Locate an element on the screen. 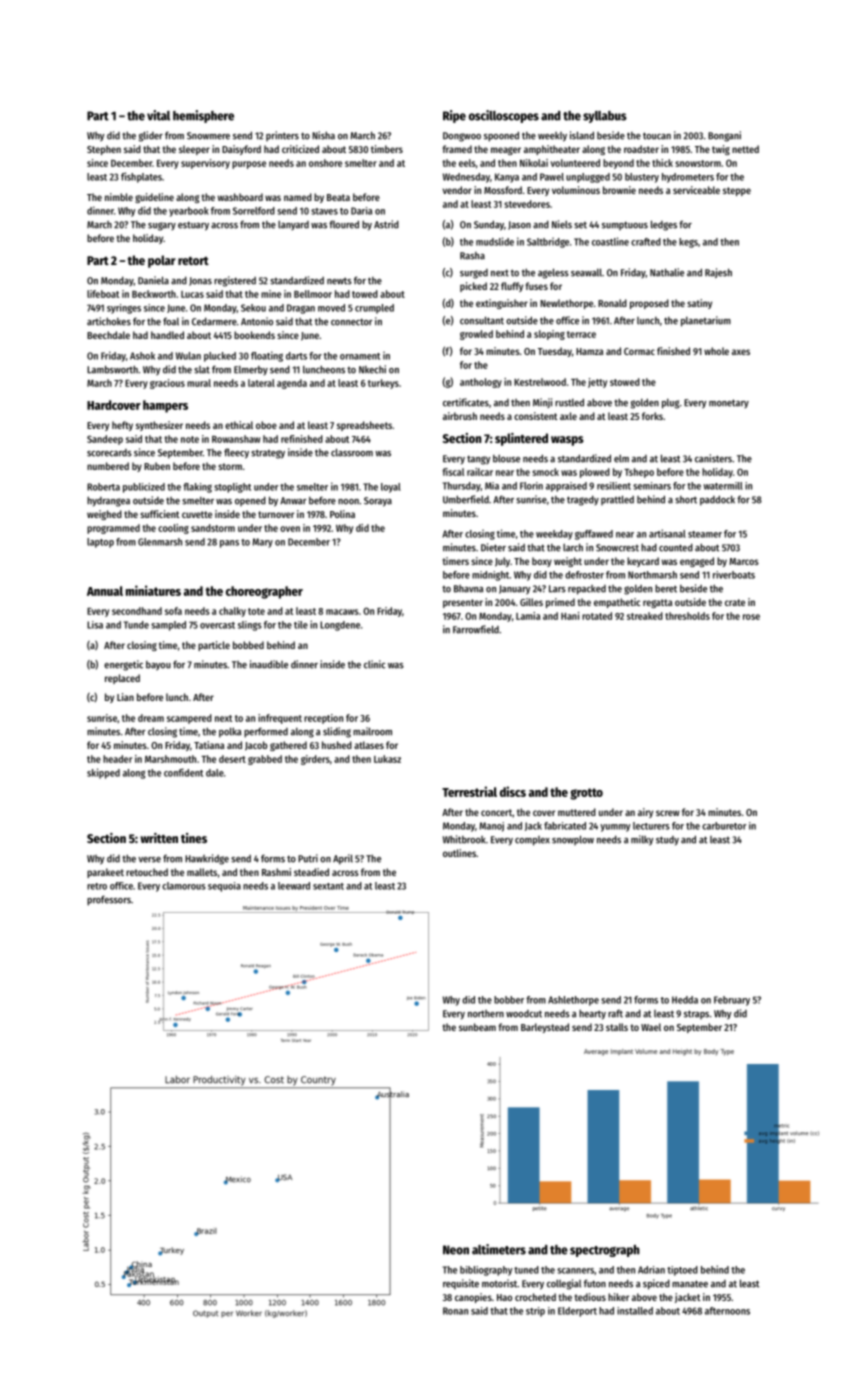 This screenshot has height=1400, width=849. rose is located at coordinates (751, 617).
